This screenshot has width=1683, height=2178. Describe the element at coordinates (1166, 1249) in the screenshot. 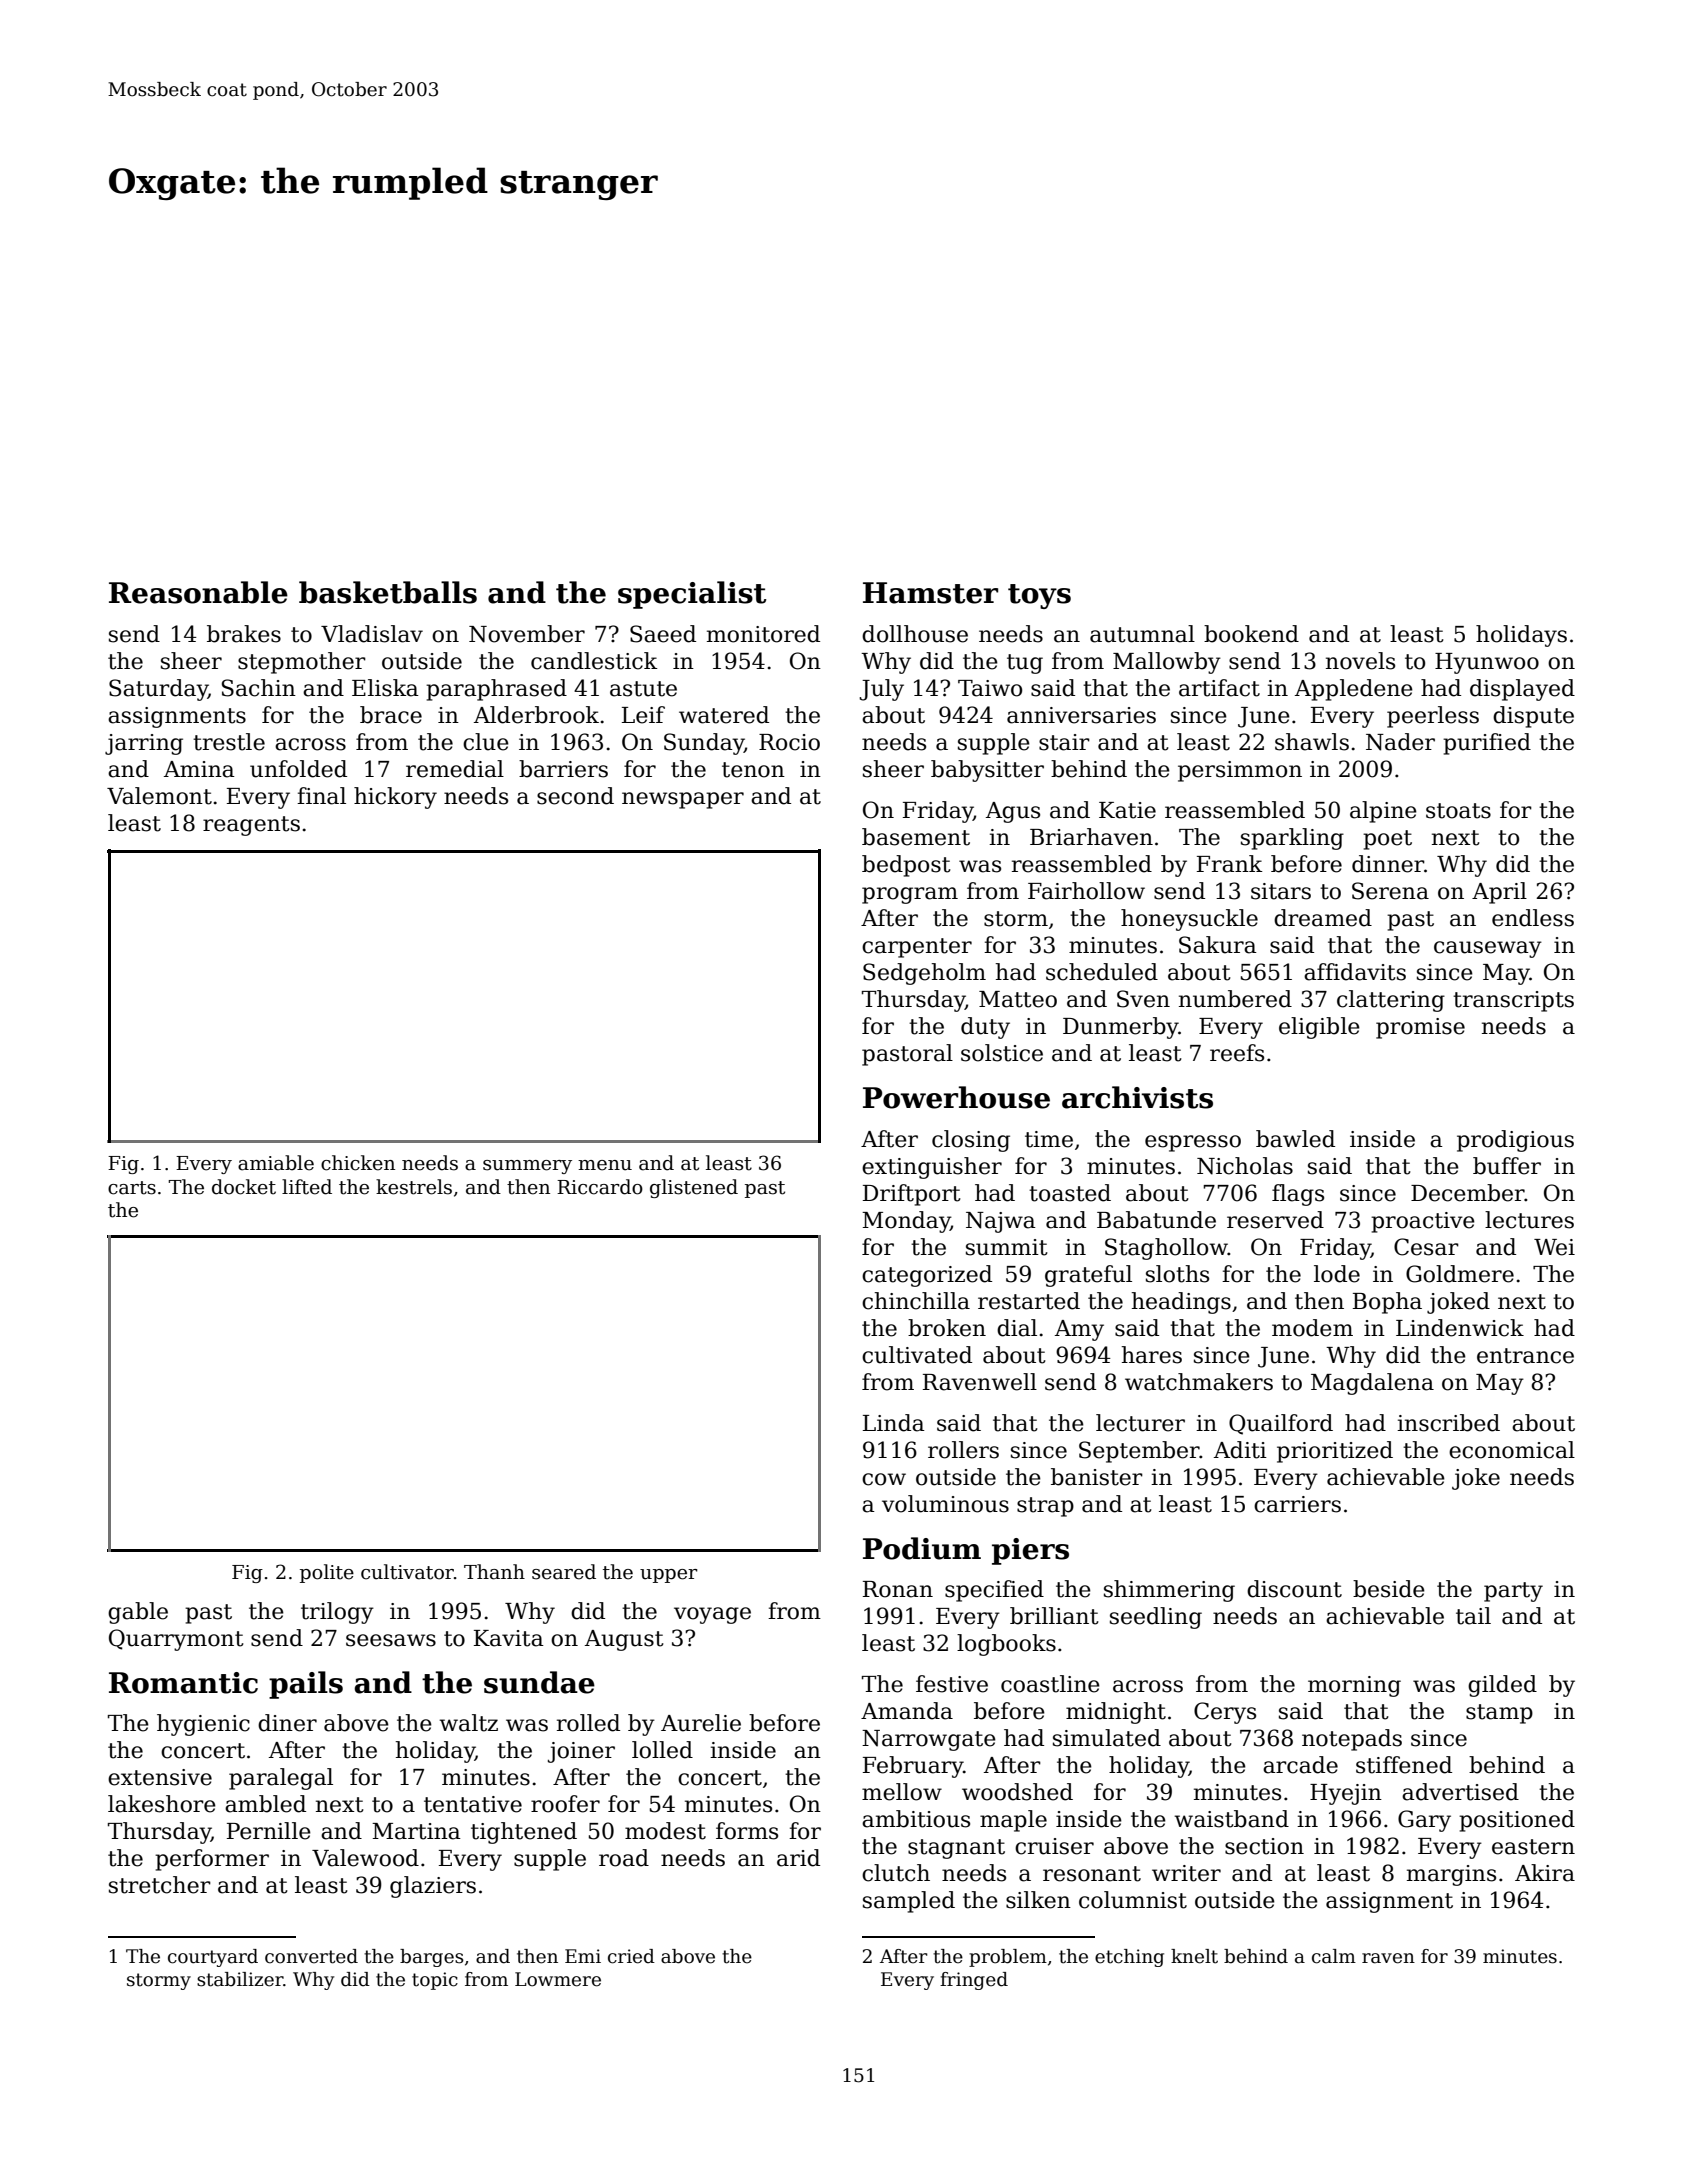

I see `Staghollow` at that location.
